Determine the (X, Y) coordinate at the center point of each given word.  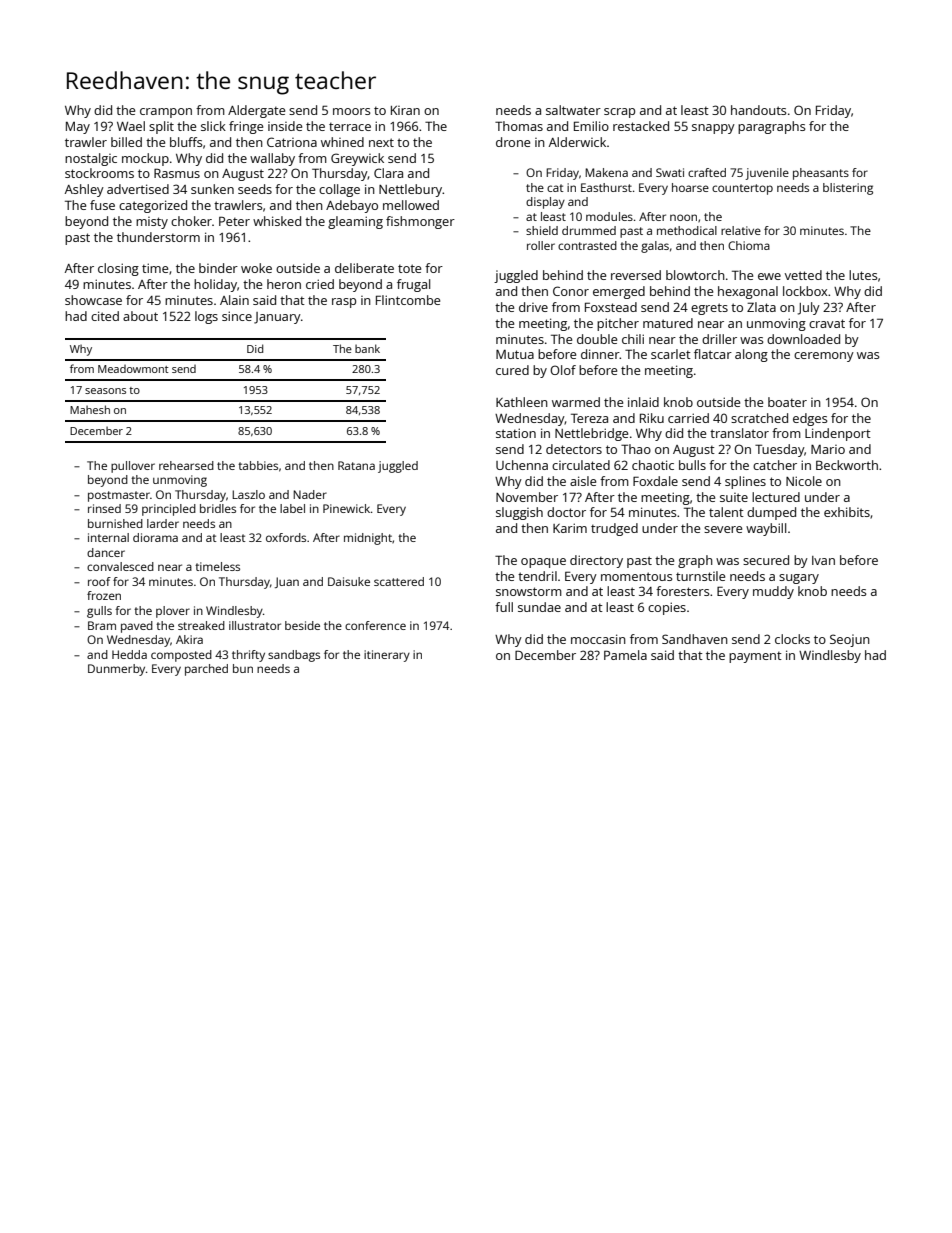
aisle (583, 481)
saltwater (573, 110)
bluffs (186, 142)
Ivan (823, 560)
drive (533, 307)
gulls (99, 612)
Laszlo (248, 494)
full (504, 607)
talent (726, 512)
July (809, 308)
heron (284, 284)
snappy (713, 129)
